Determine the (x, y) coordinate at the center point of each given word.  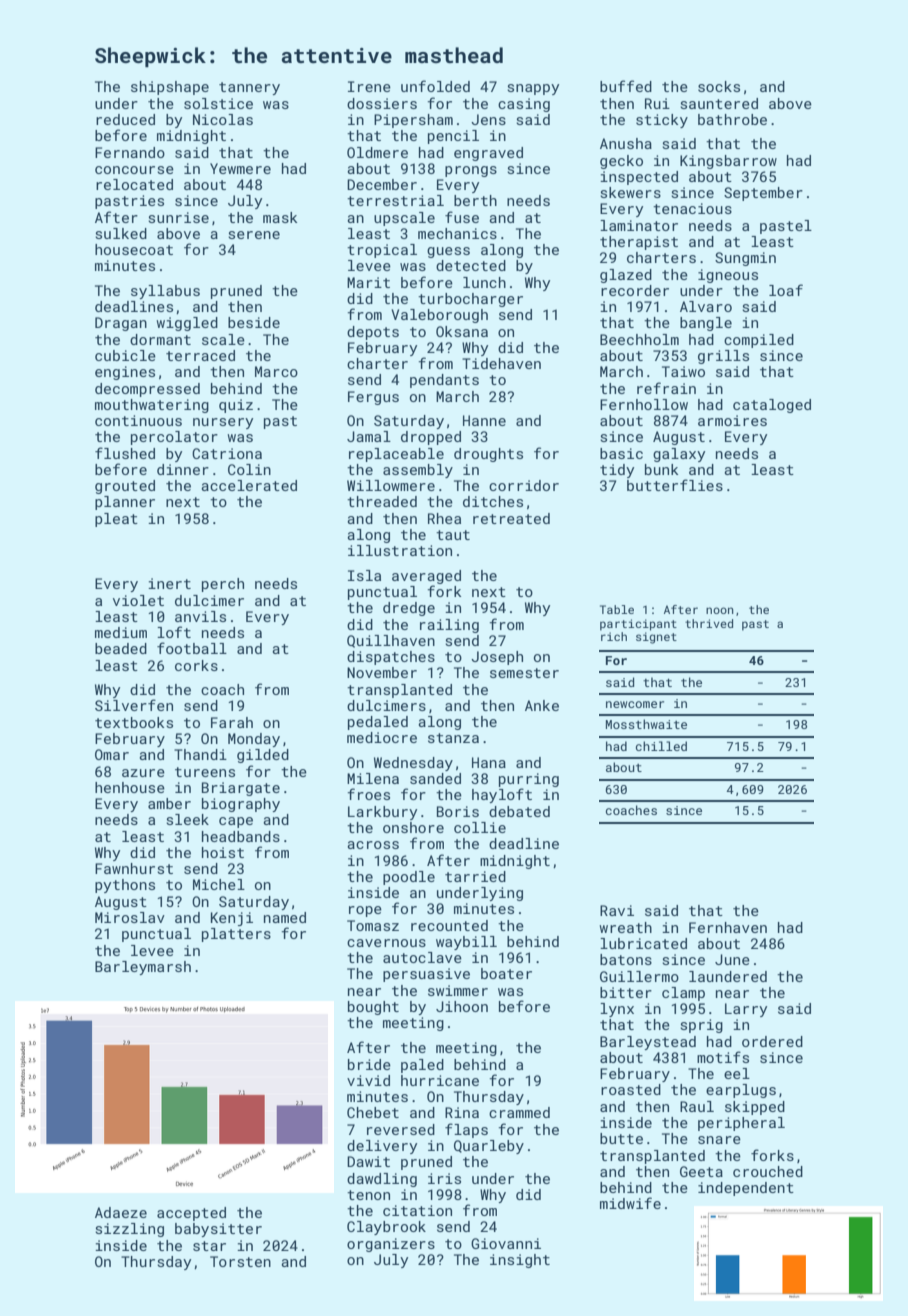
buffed (626, 86)
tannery (249, 88)
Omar (112, 754)
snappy (533, 89)
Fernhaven (728, 927)
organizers (391, 1245)
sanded (435, 778)
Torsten (240, 1261)
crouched (768, 1171)
